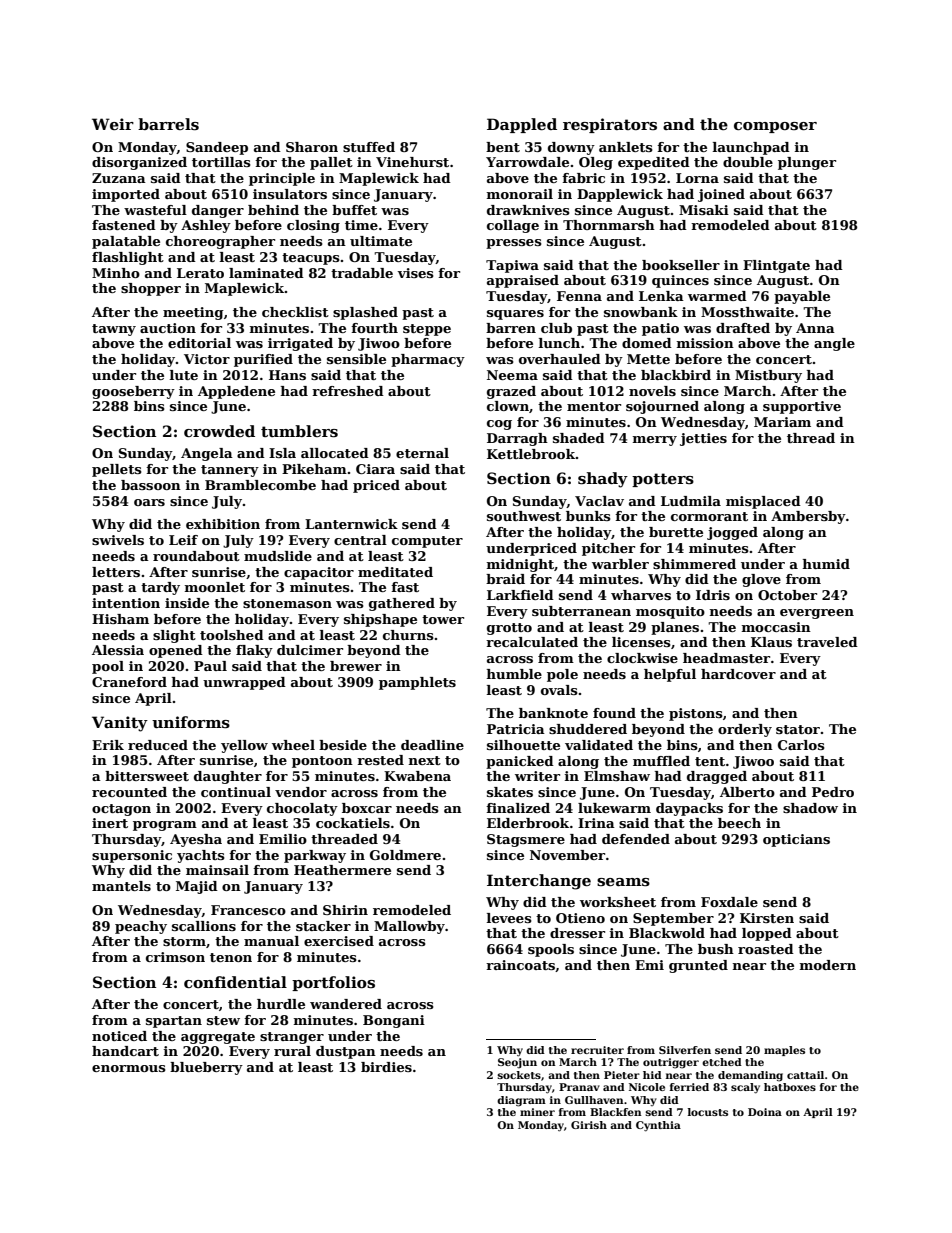  What do you see at coordinates (708, 1112) in the screenshot?
I see `locusts` at bounding box center [708, 1112].
